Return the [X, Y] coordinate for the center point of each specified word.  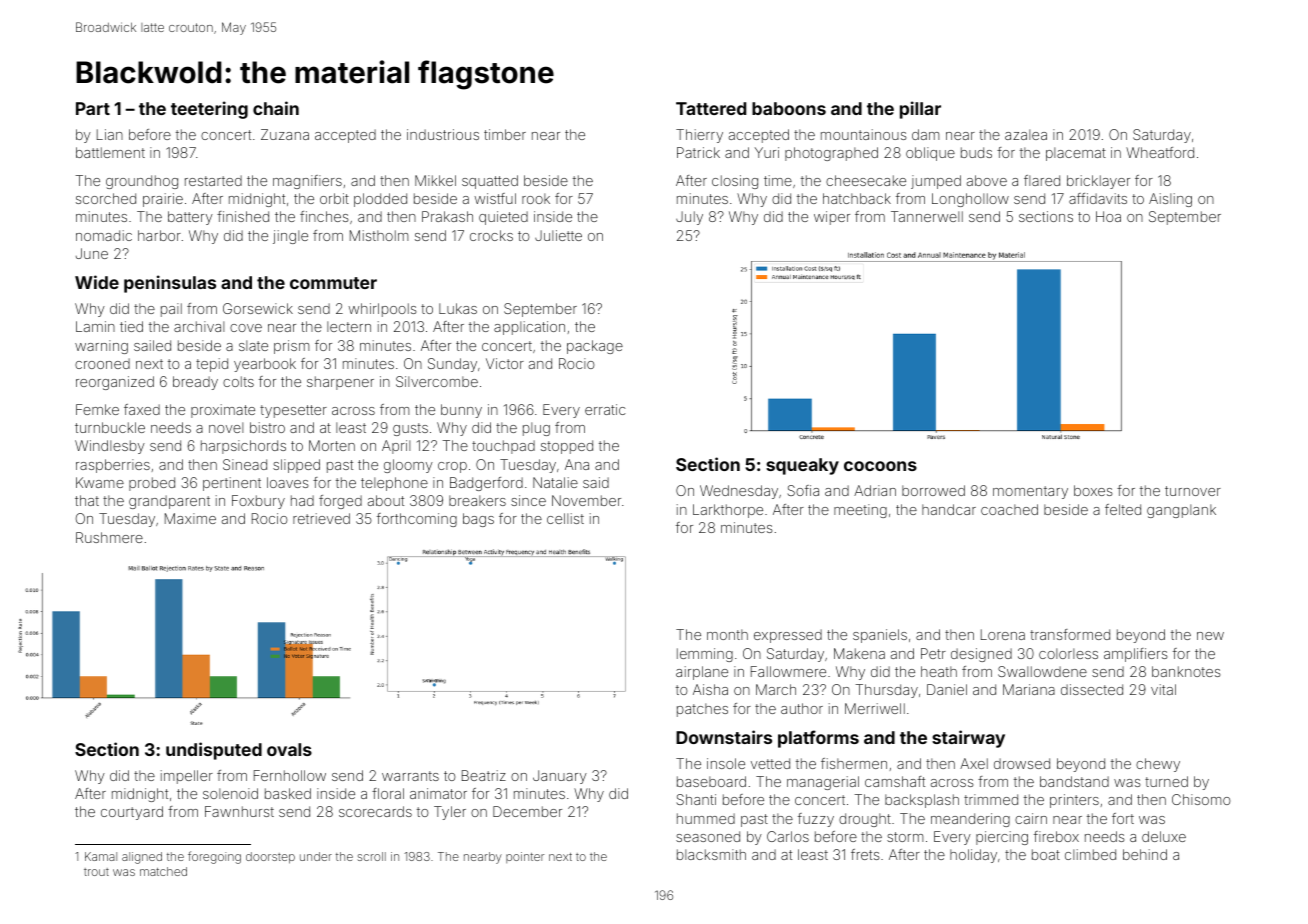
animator [438, 793]
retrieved [321, 518]
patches [702, 710]
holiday [973, 856]
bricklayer [1098, 182]
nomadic [104, 235]
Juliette [558, 235]
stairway [968, 739]
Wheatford [1160, 152]
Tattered [711, 108]
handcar [949, 509]
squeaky [802, 466]
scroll [372, 856]
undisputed [214, 751]
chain [276, 108]
